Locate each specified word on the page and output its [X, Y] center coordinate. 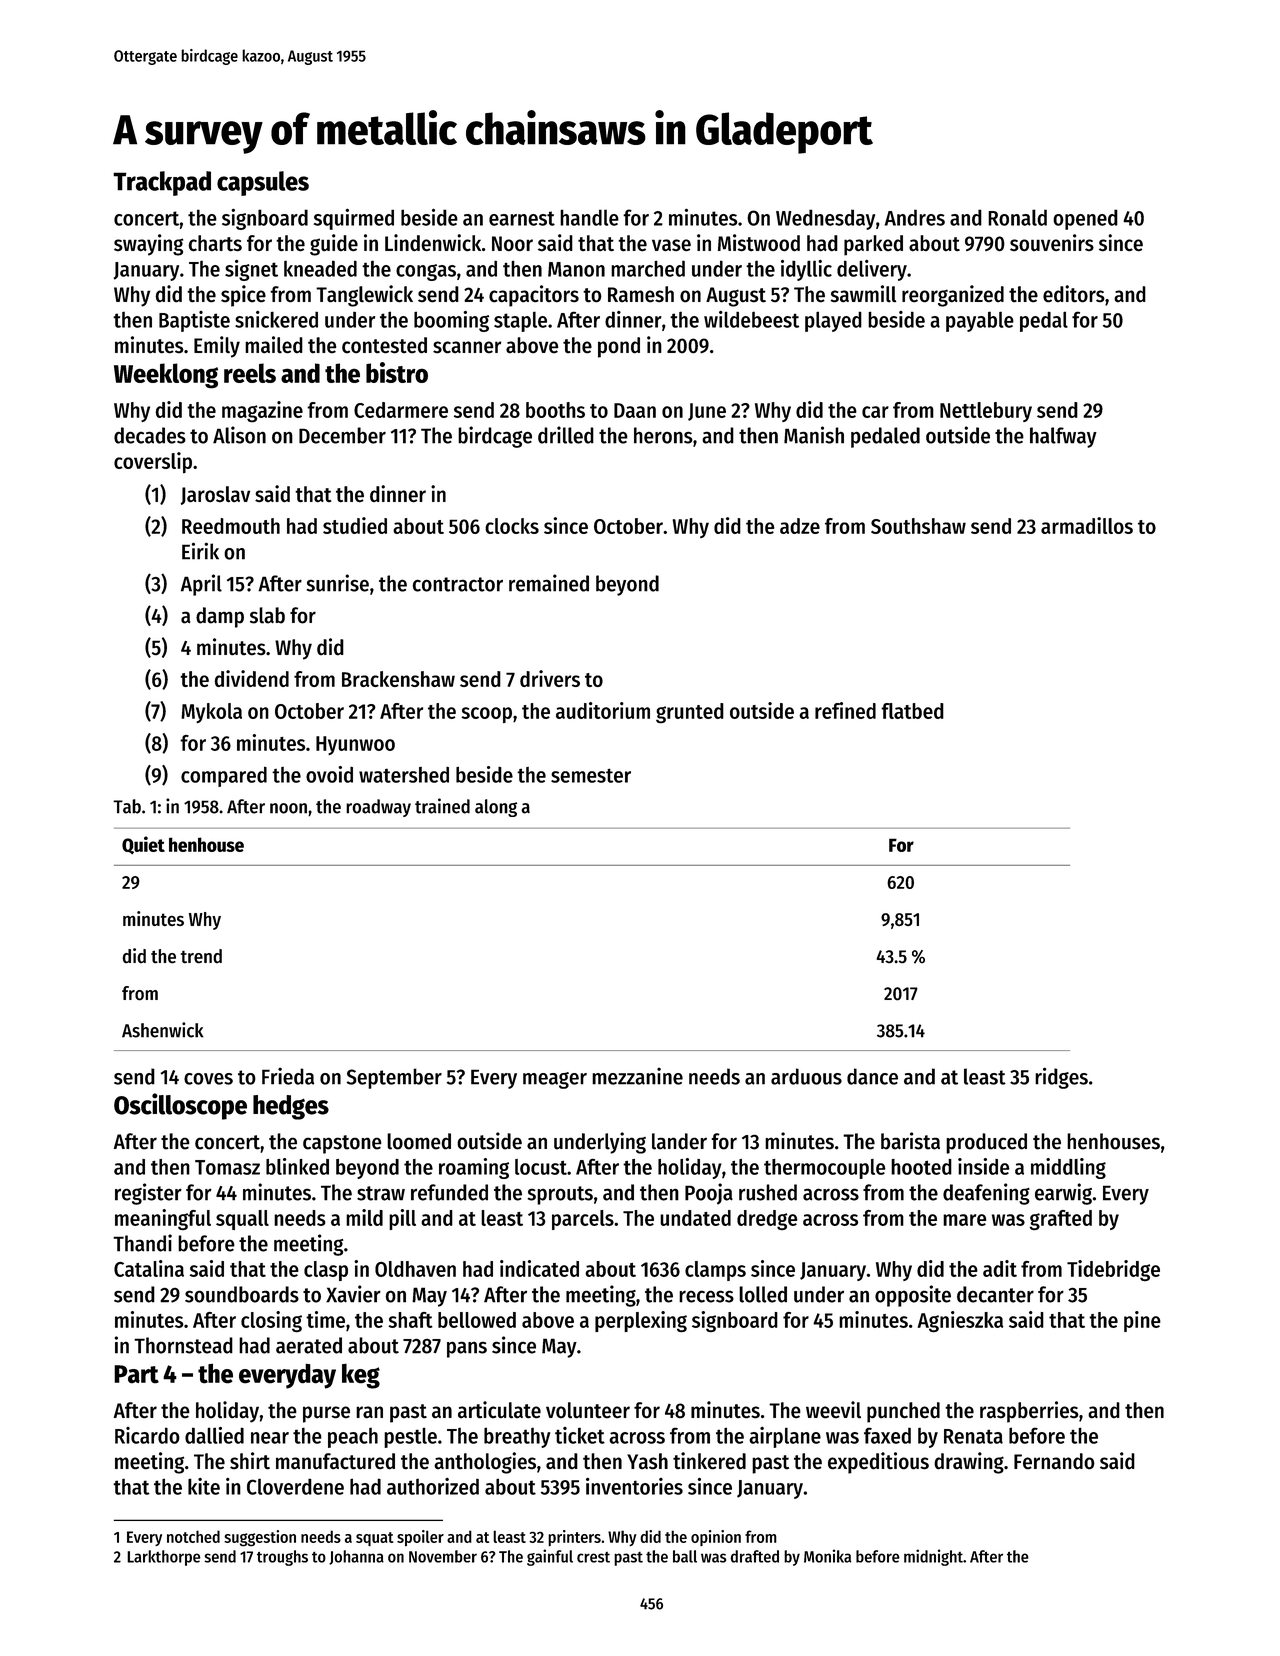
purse [326, 1414]
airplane [785, 1437]
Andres [915, 217]
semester [591, 775]
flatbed [912, 711]
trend [201, 956]
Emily [217, 347]
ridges [1061, 1078]
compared [224, 777]
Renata [973, 1436]
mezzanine [637, 1076]
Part [136, 1374]
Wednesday [825, 219]
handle [589, 217]
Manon [576, 269]
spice [243, 296]
